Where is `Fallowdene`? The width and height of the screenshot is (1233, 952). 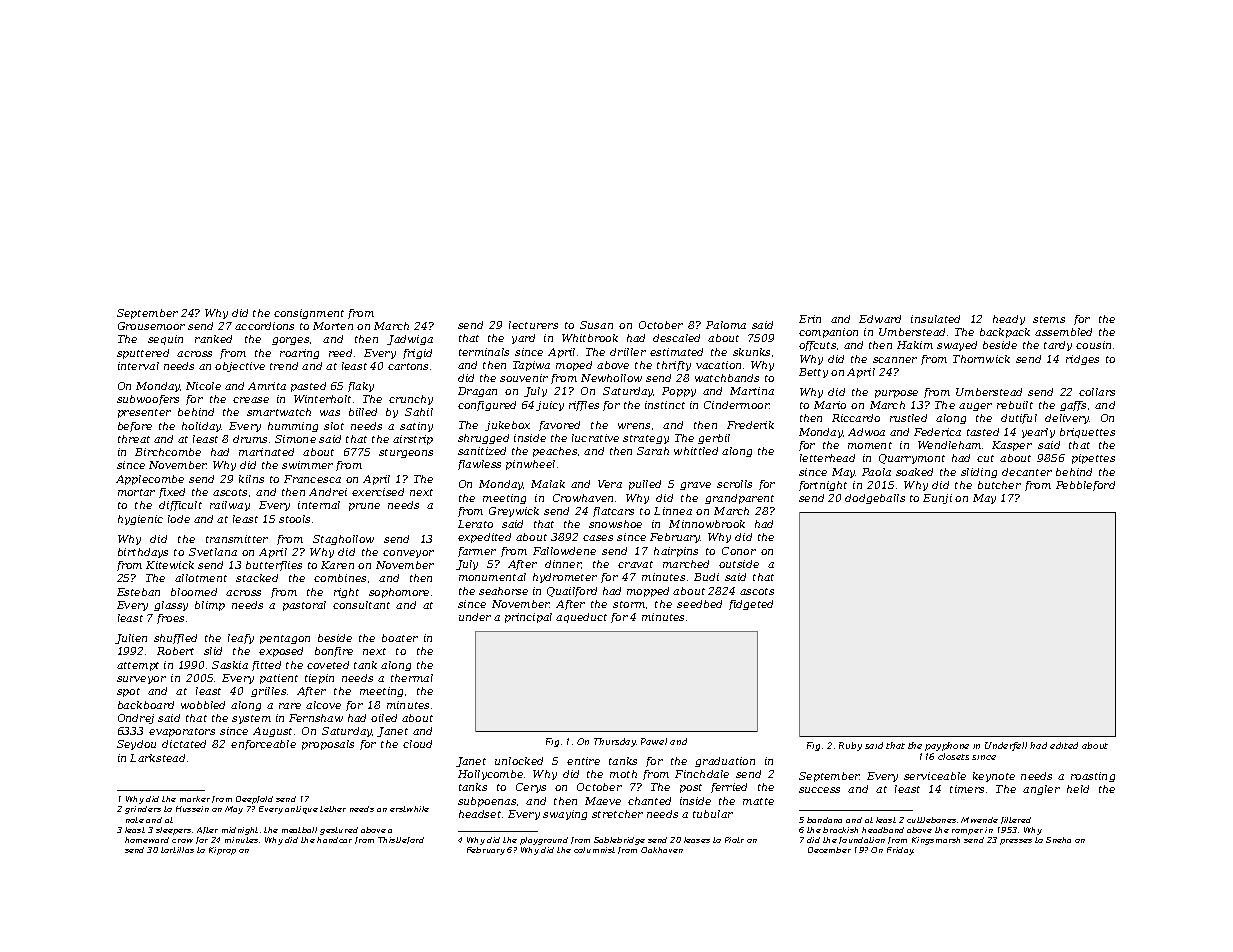 Fallowdene is located at coordinates (564, 551).
